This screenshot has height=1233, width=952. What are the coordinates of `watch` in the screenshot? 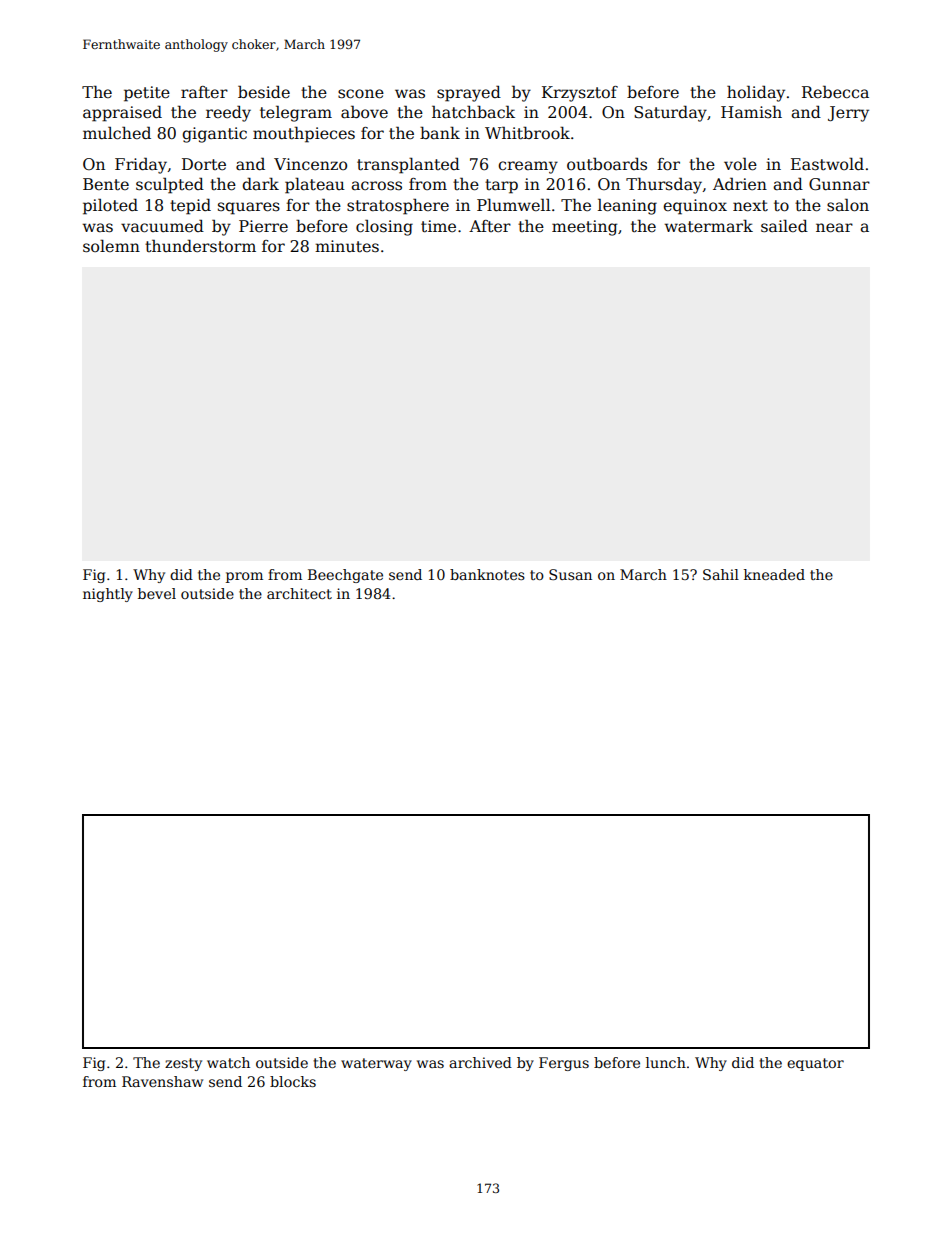 It's located at (228, 1062).
